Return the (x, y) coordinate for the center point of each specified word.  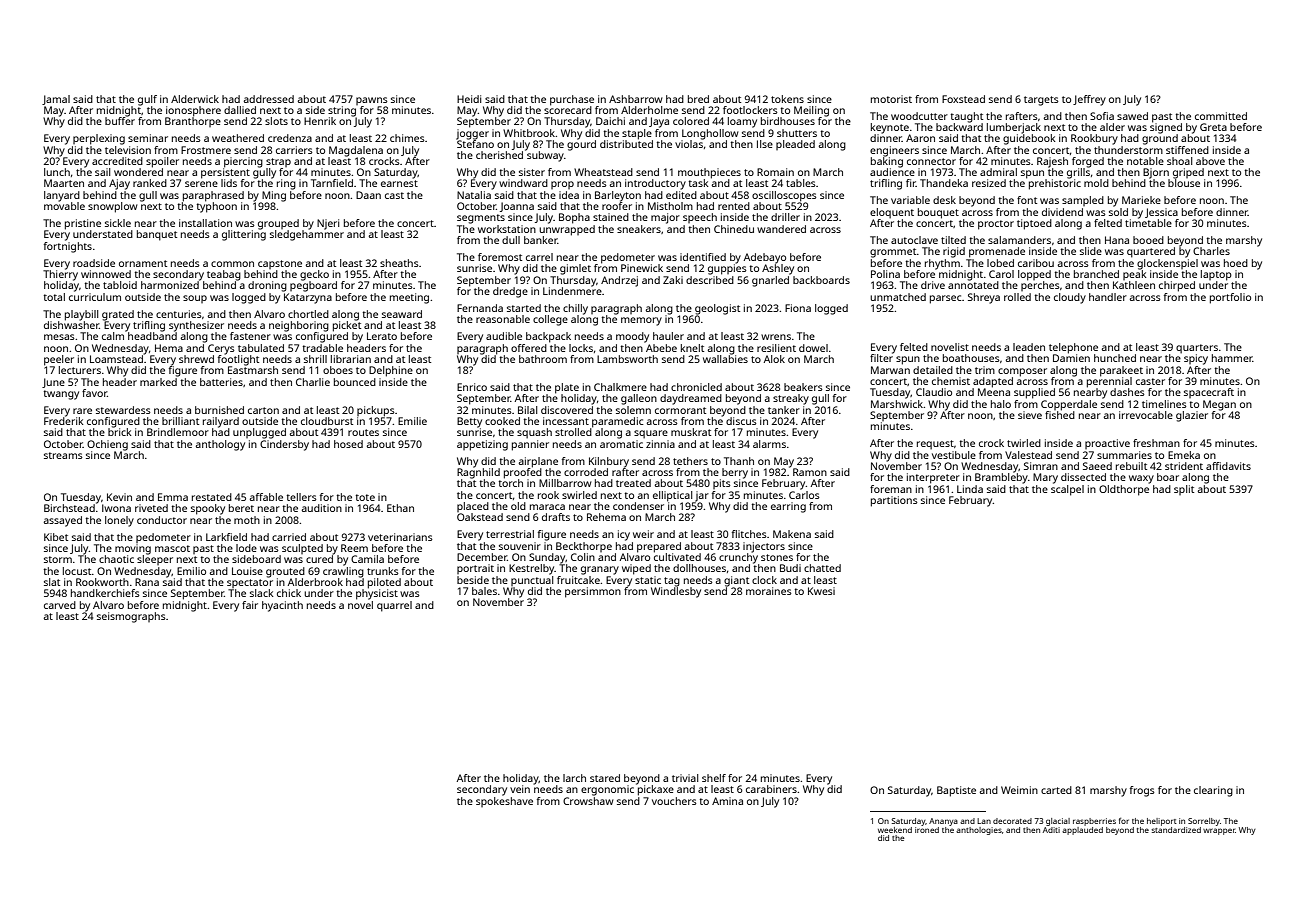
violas (689, 143)
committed (1221, 116)
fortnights (68, 247)
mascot (172, 548)
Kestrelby (532, 569)
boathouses (971, 358)
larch (574, 778)
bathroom (543, 359)
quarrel (394, 606)
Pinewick (642, 268)
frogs (1142, 791)
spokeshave (504, 802)
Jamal (56, 100)
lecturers (80, 370)
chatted (822, 568)
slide (1091, 251)
